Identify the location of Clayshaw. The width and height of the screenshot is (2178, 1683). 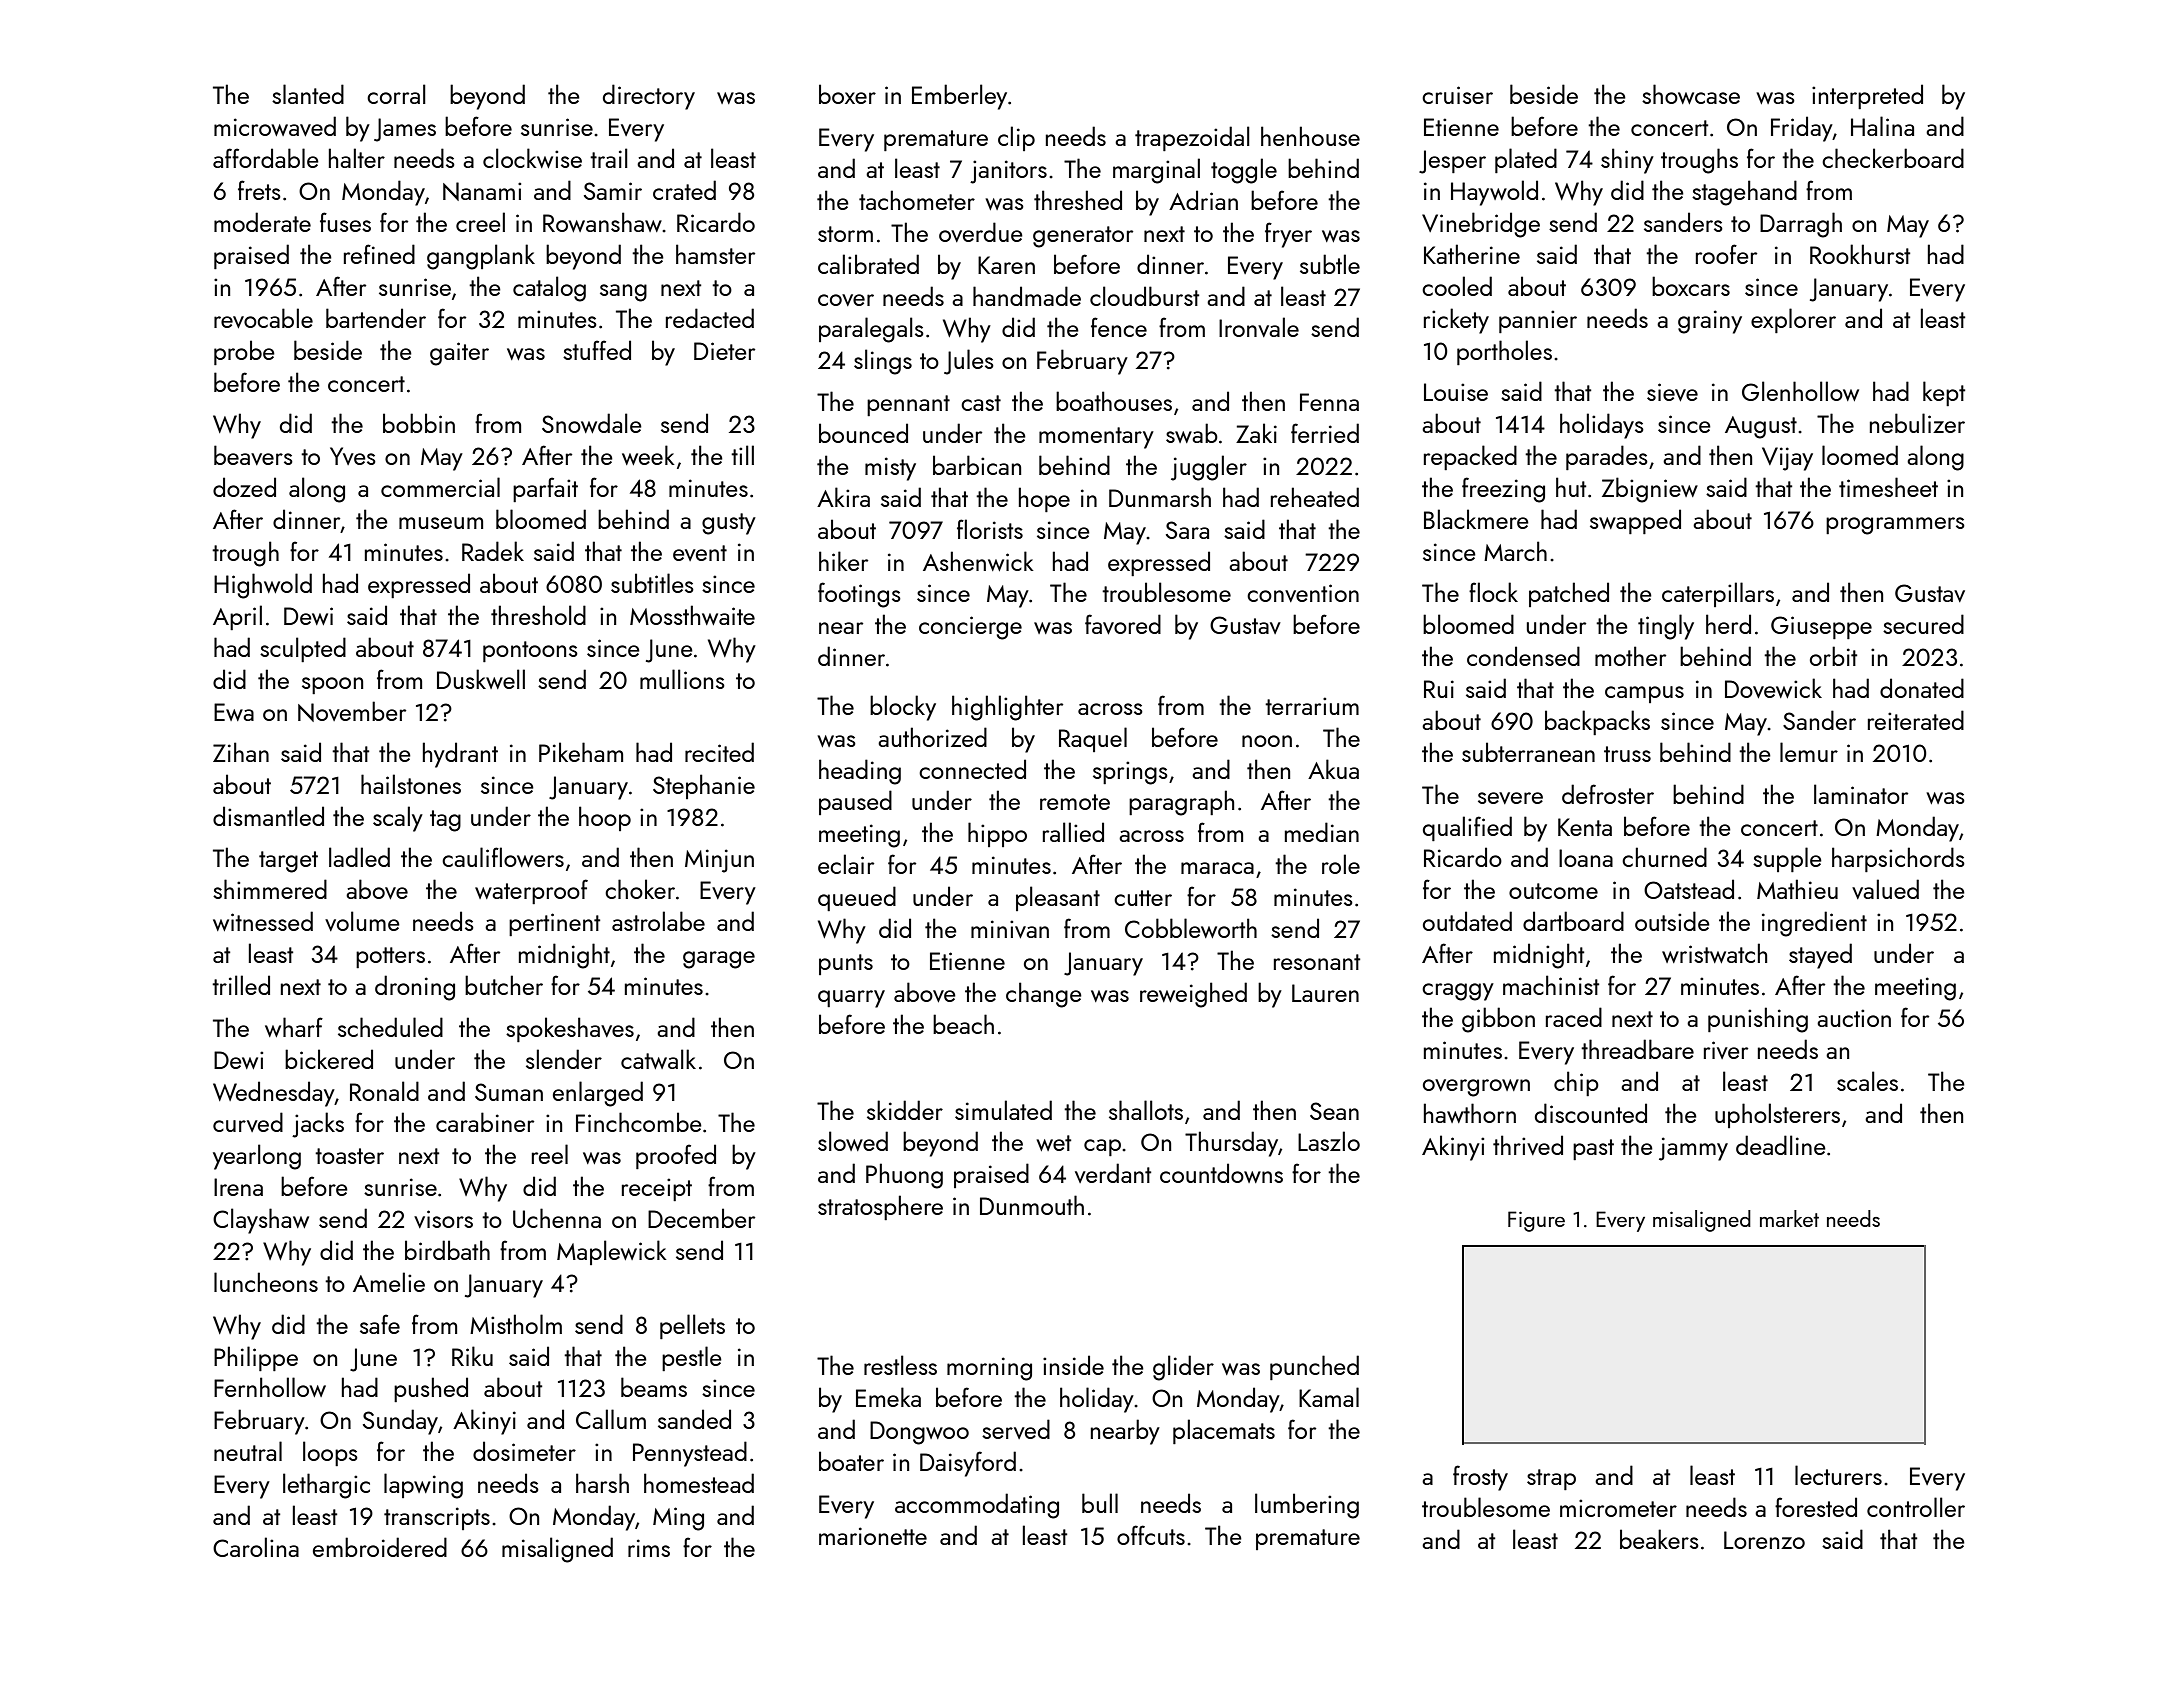
(261, 1221).
